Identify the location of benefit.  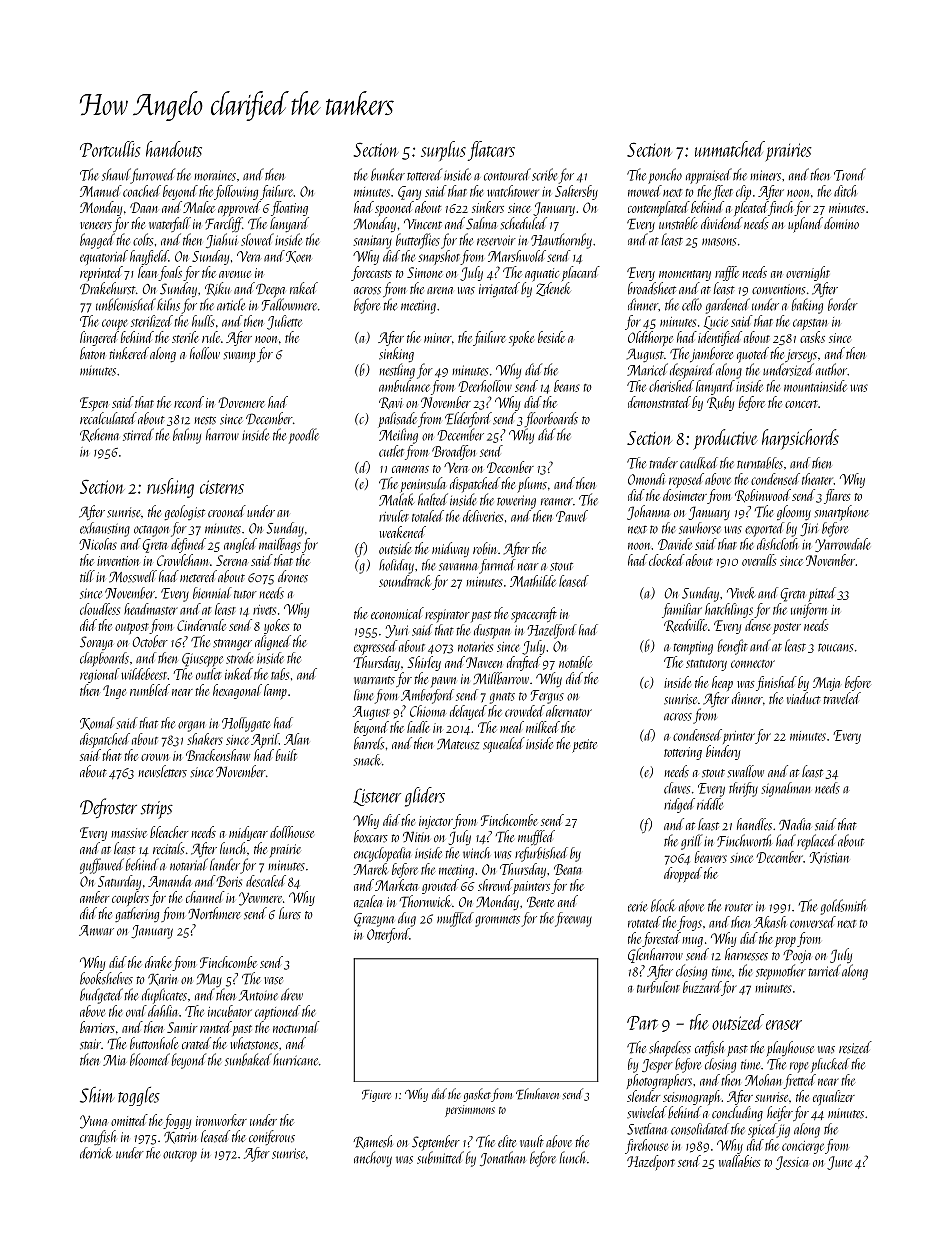
(733, 647).
